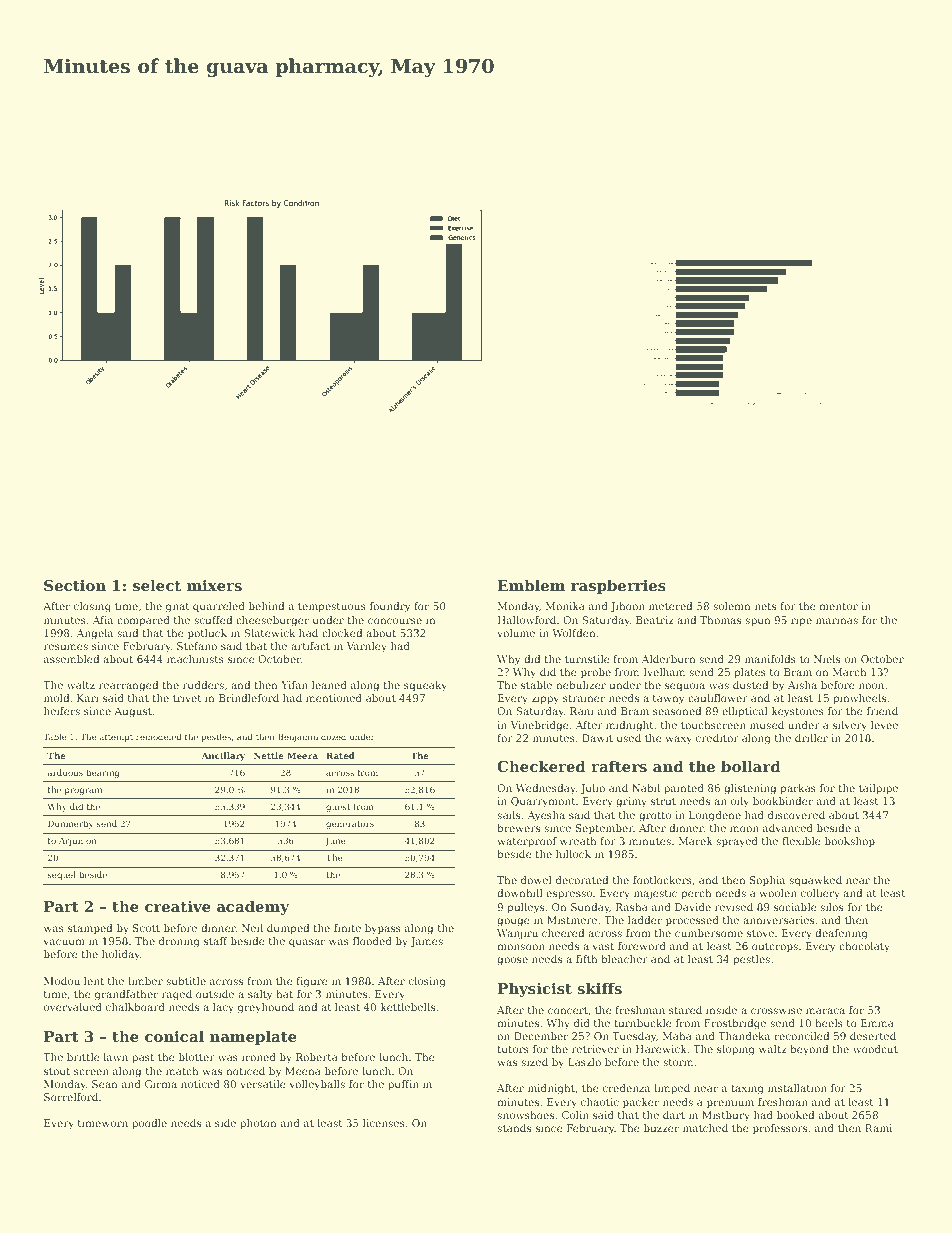  What do you see at coordinates (837, 620) in the screenshot?
I see `marinas` at bounding box center [837, 620].
